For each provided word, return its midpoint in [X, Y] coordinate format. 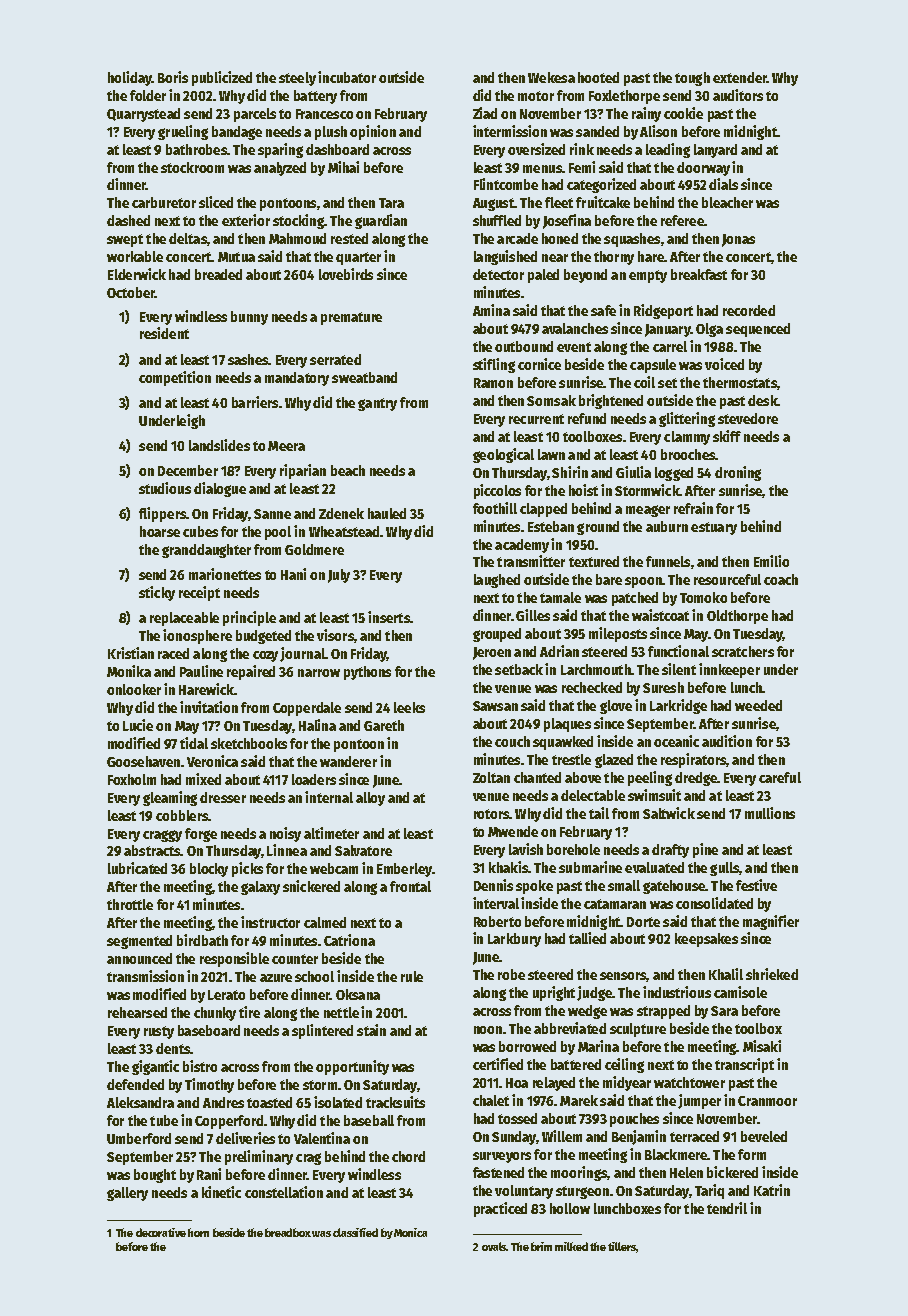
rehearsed [137, 1012]
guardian [381, 221]
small [624, 885]
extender [740, 77]
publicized [222, 78]
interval [496, 903]
